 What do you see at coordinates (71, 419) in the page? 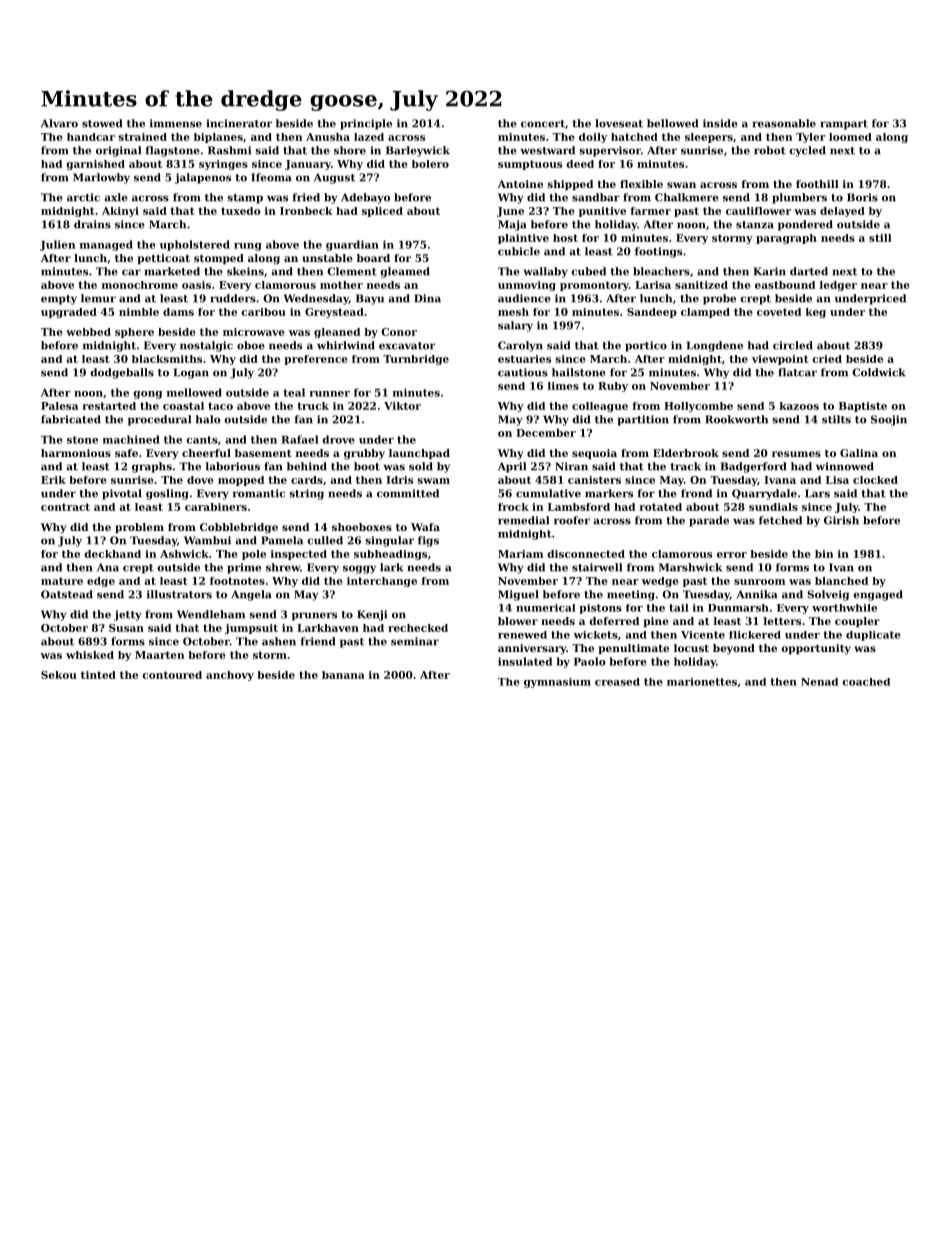
I see `fabricated` at bounding box center [71, 419].
